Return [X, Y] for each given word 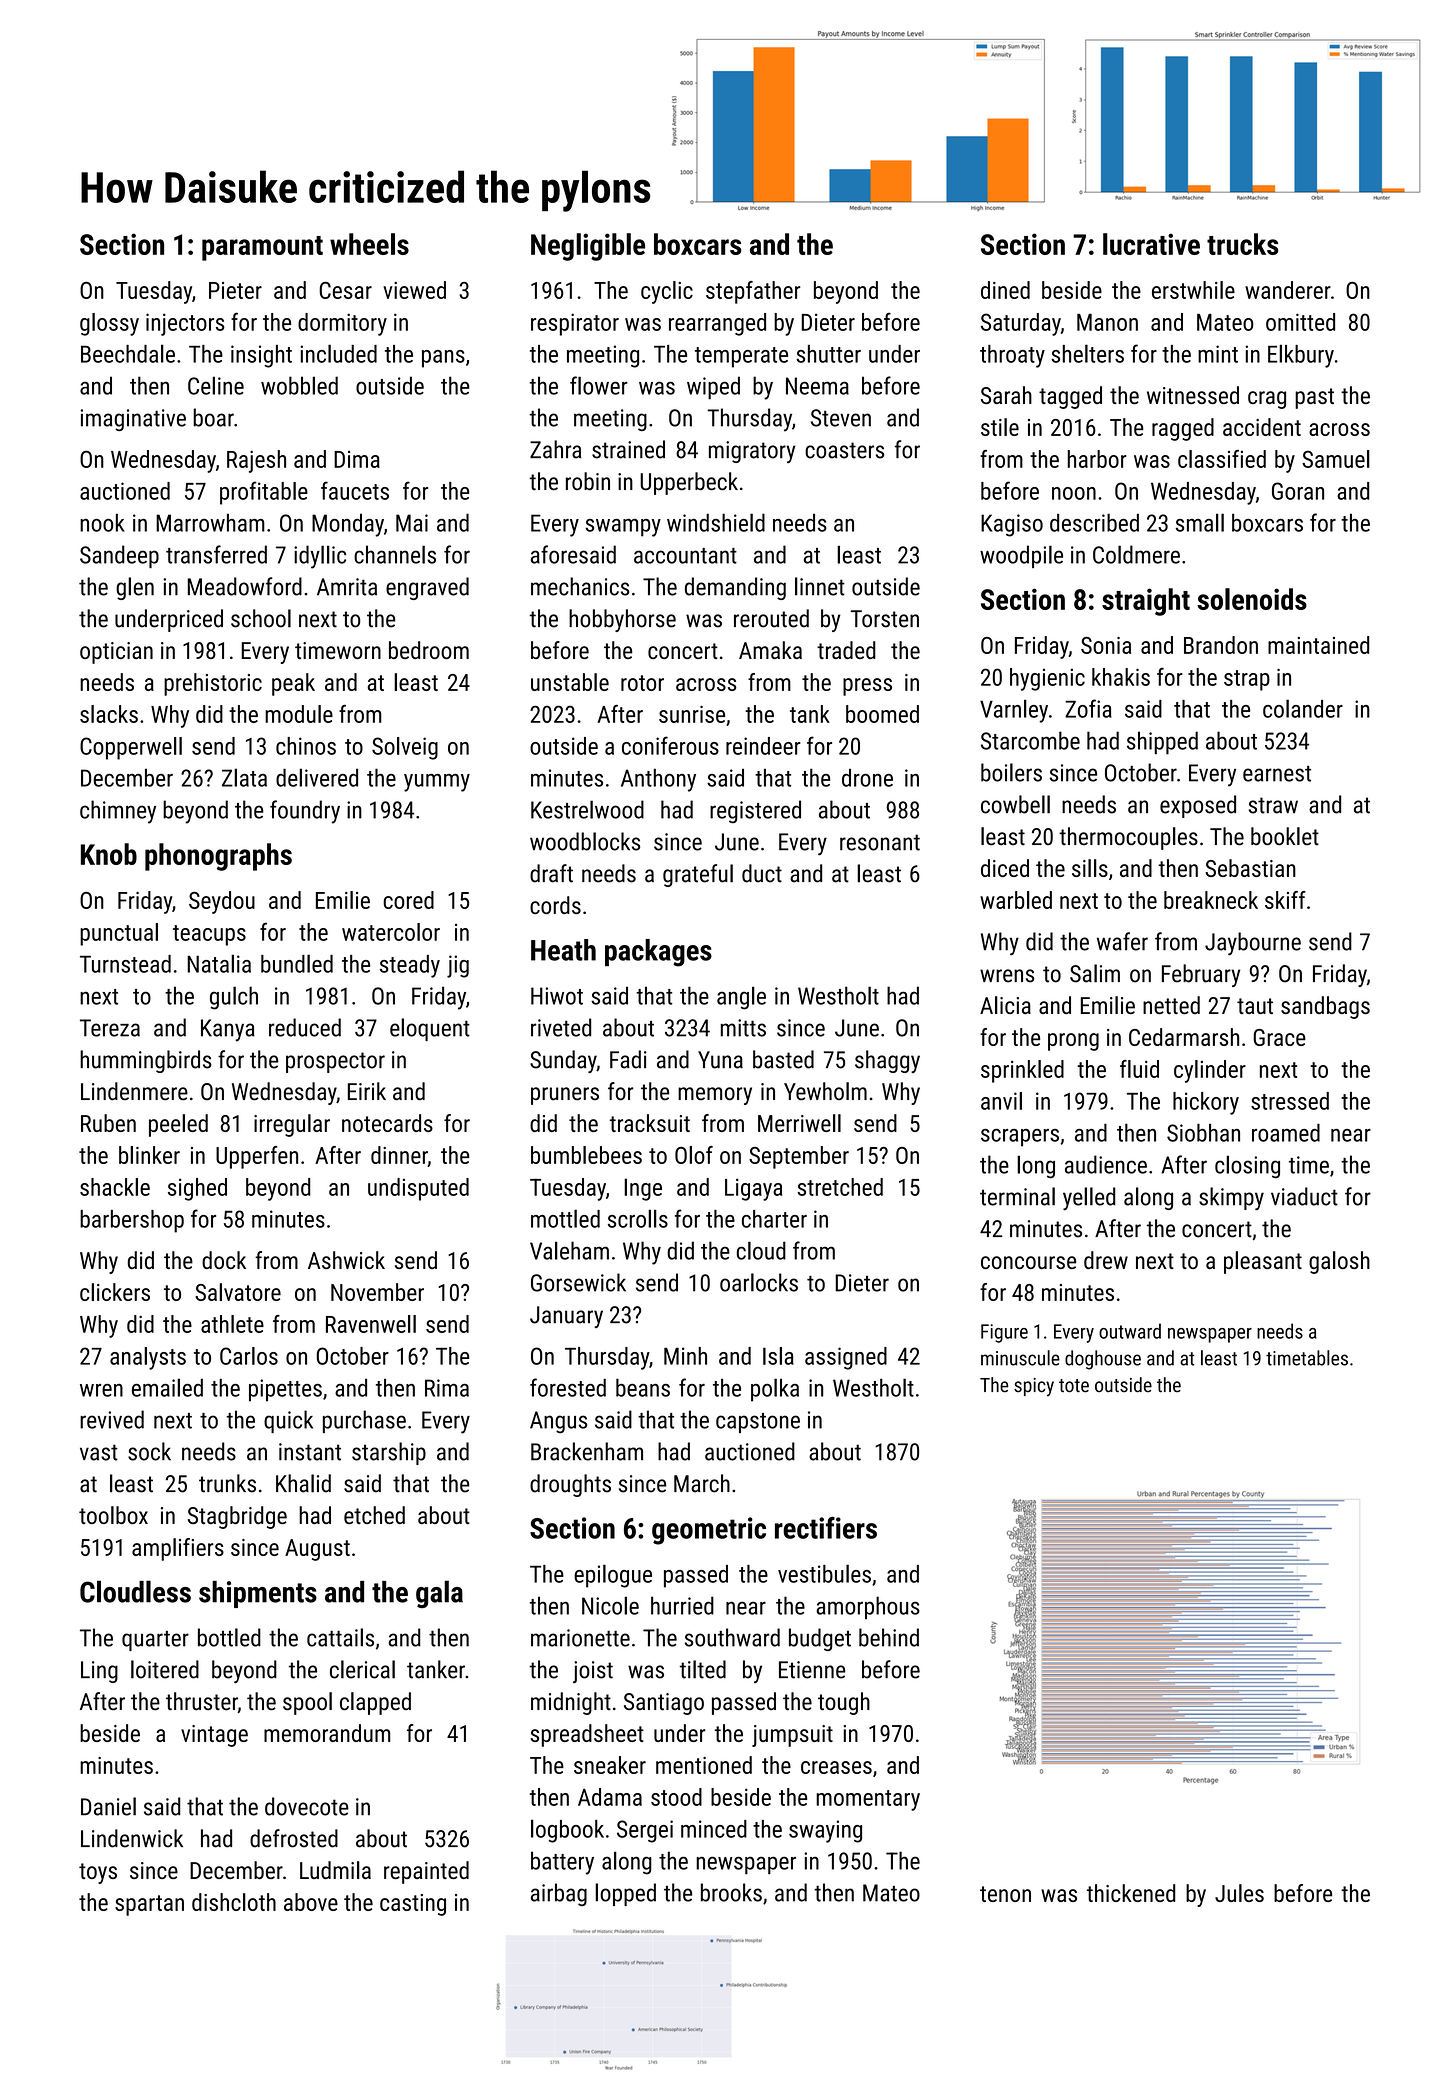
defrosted [294, 1838]
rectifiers [826, 1528]
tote [1074, 1386]
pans [443, 359]
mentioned [704, 1765]
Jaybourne [1253, 944]
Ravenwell [371, 1324]
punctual [119, 934]
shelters [1087, 353]
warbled [1016, 900]
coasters [844, 450]
